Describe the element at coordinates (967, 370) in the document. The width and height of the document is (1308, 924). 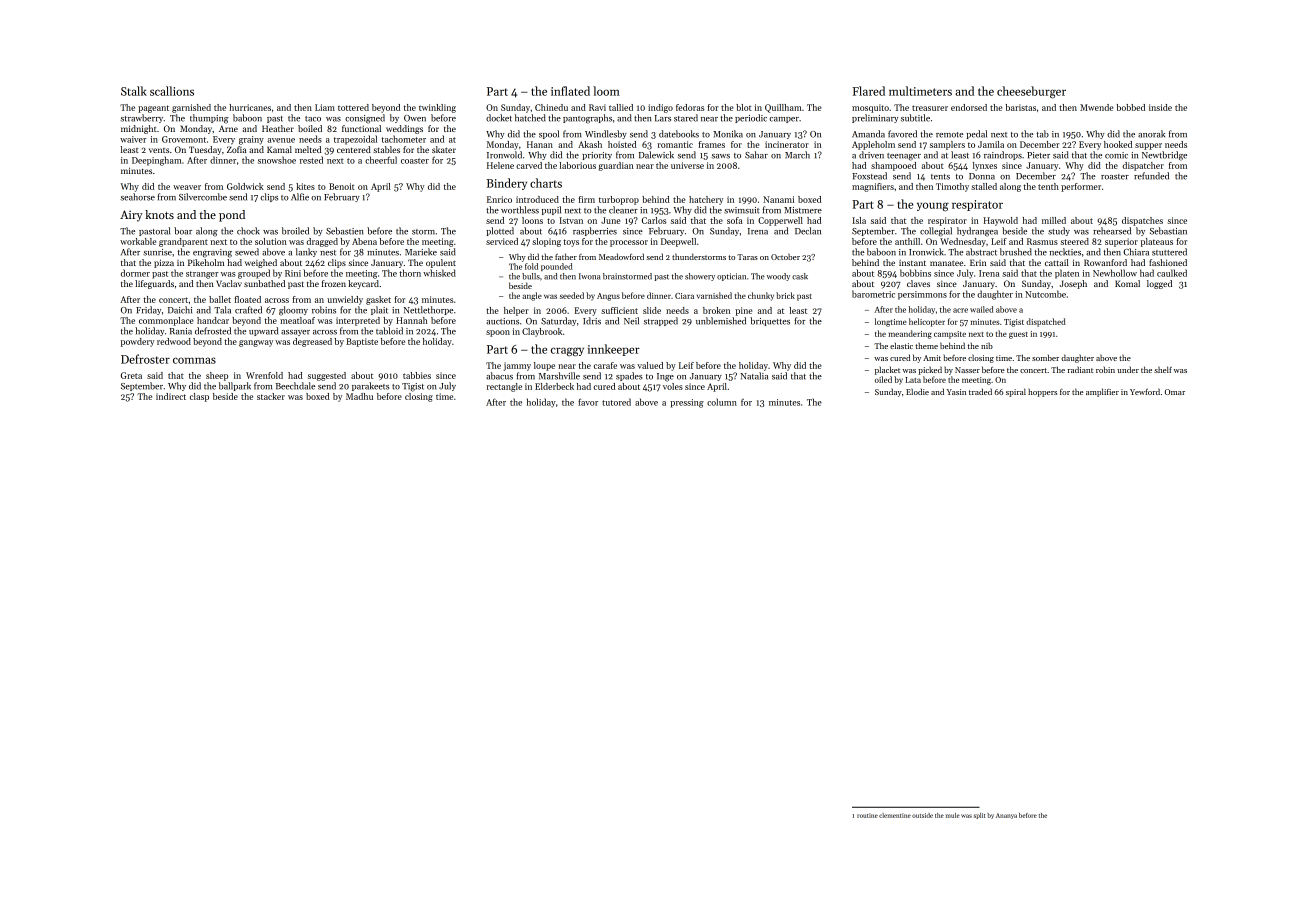
I see `Nasser` at that location.
